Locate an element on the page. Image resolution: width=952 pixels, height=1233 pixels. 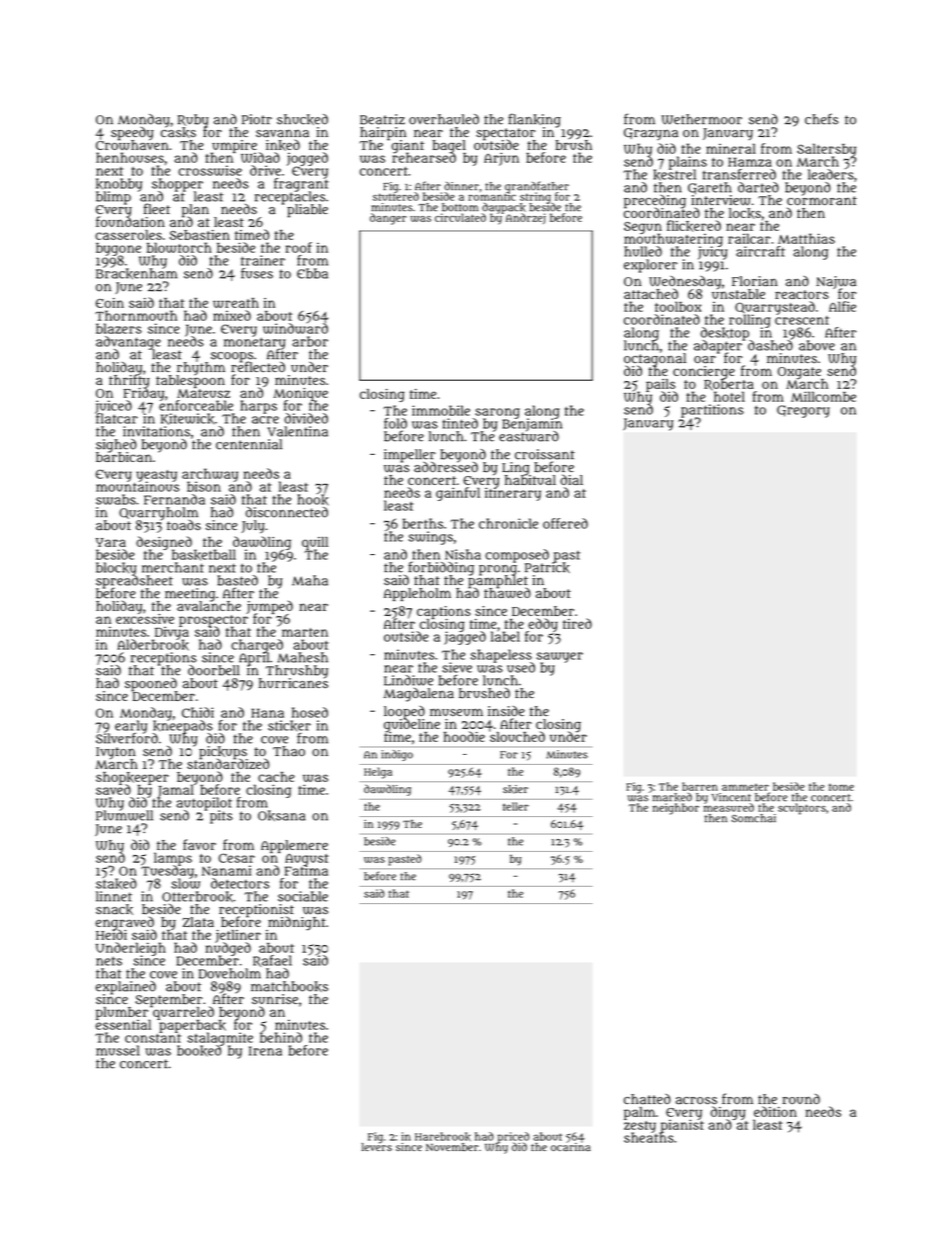
nets is located at coordinates (109, 961).
